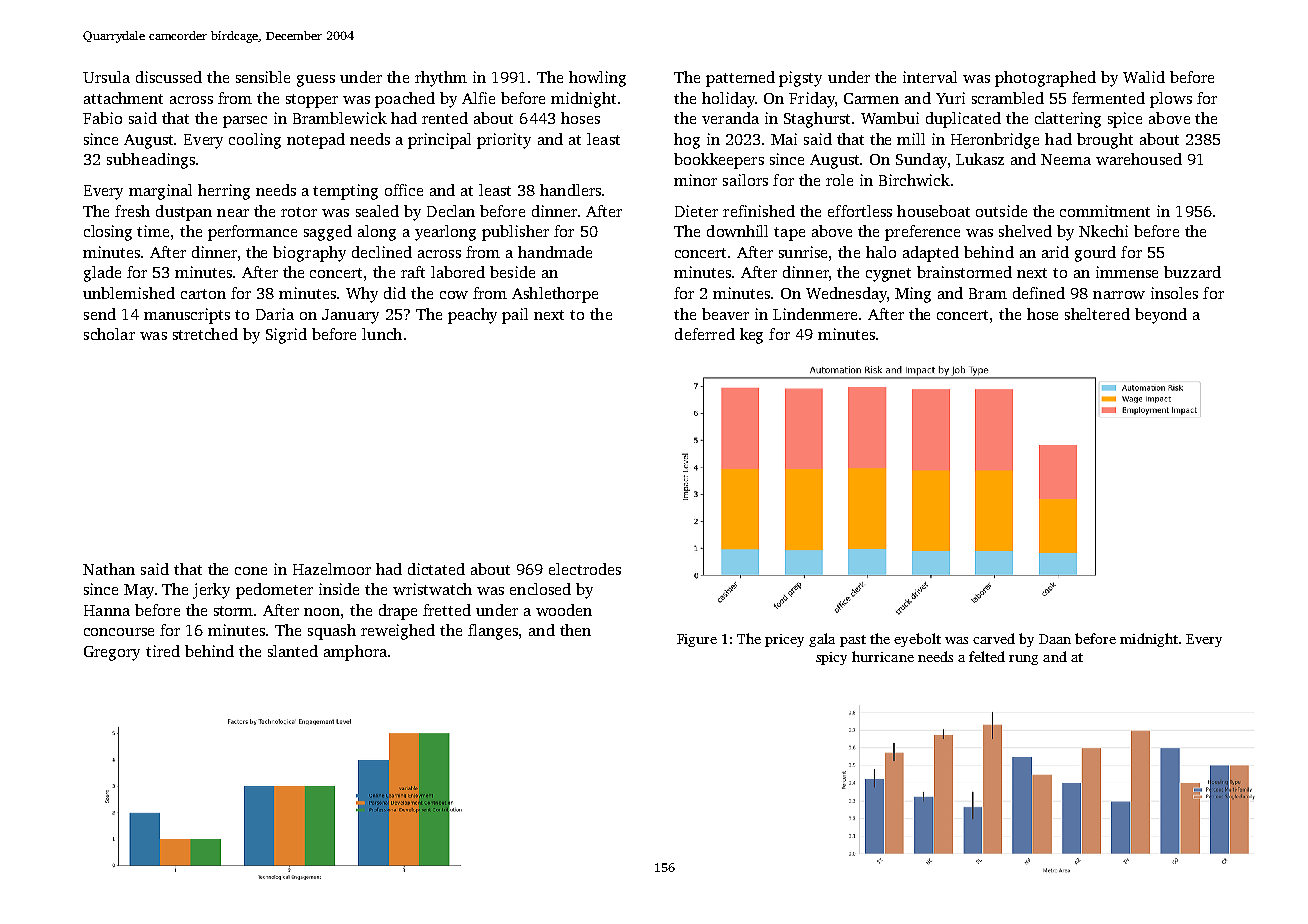 This document has width=1308, height=924. What do you see at coordinates (345, 192) in the document?
I see `tempting` at bounding box center [345, 192].
